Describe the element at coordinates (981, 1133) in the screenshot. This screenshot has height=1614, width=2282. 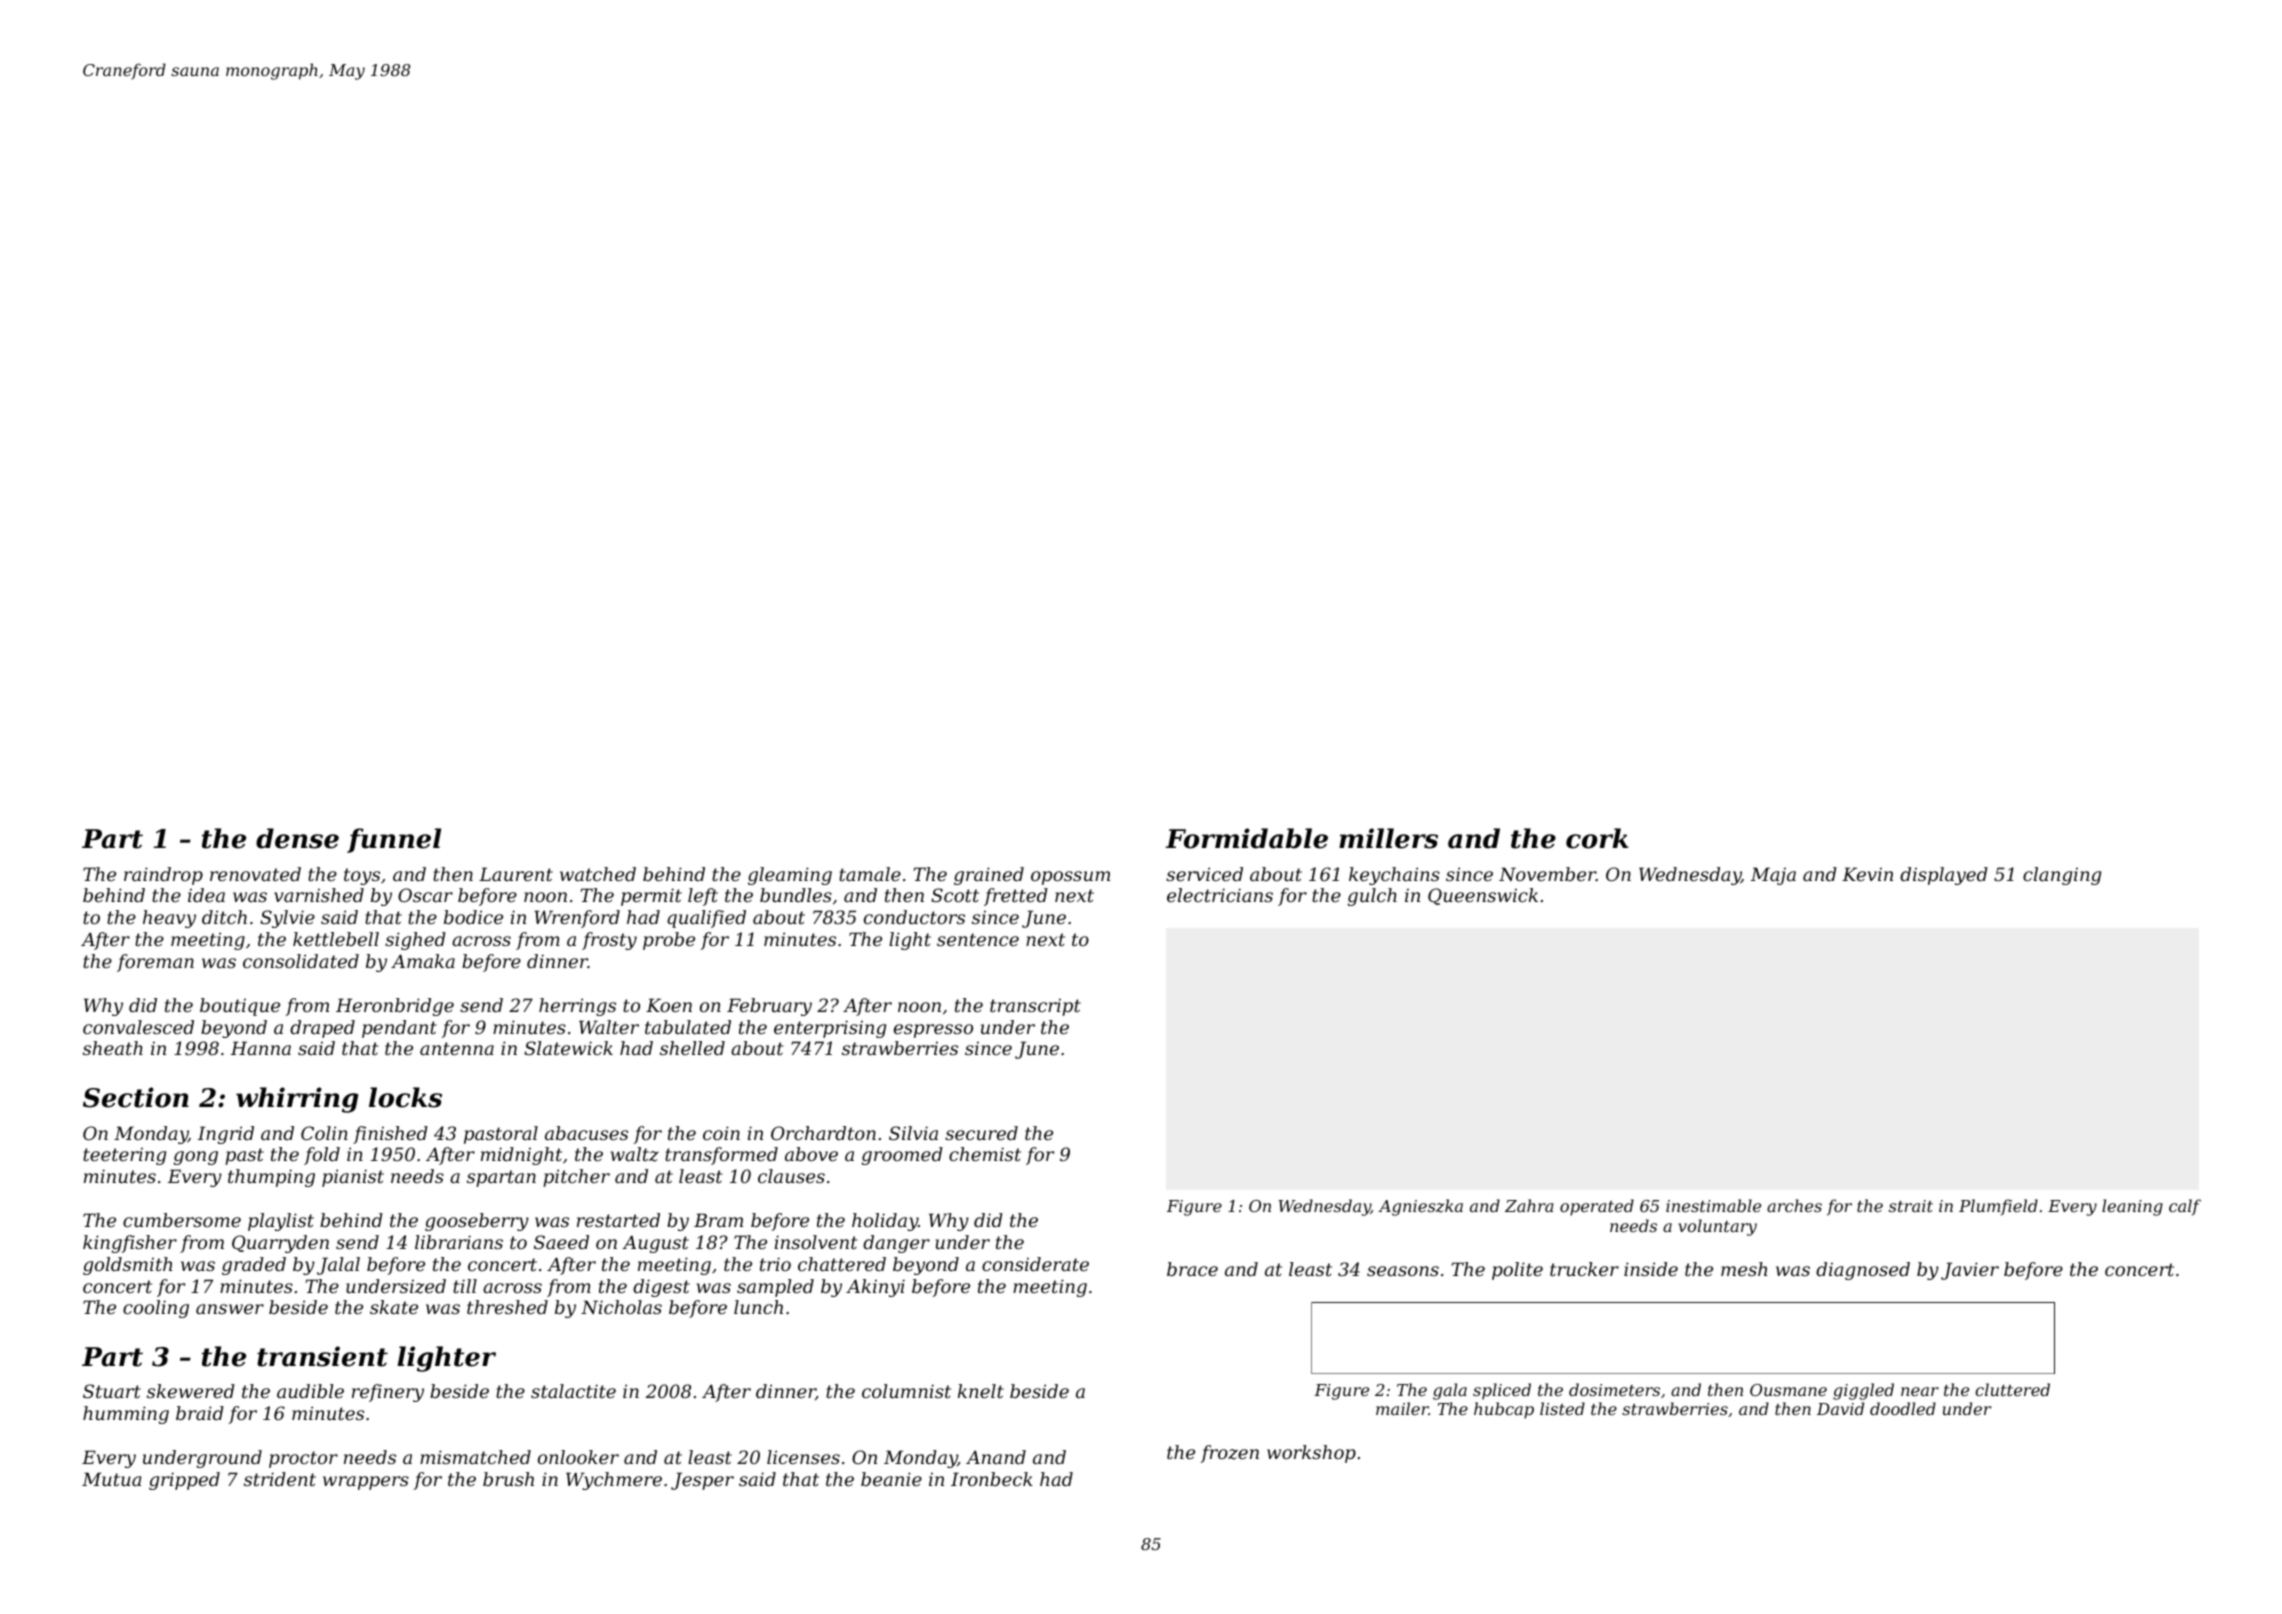
I see `secured` at that location.
